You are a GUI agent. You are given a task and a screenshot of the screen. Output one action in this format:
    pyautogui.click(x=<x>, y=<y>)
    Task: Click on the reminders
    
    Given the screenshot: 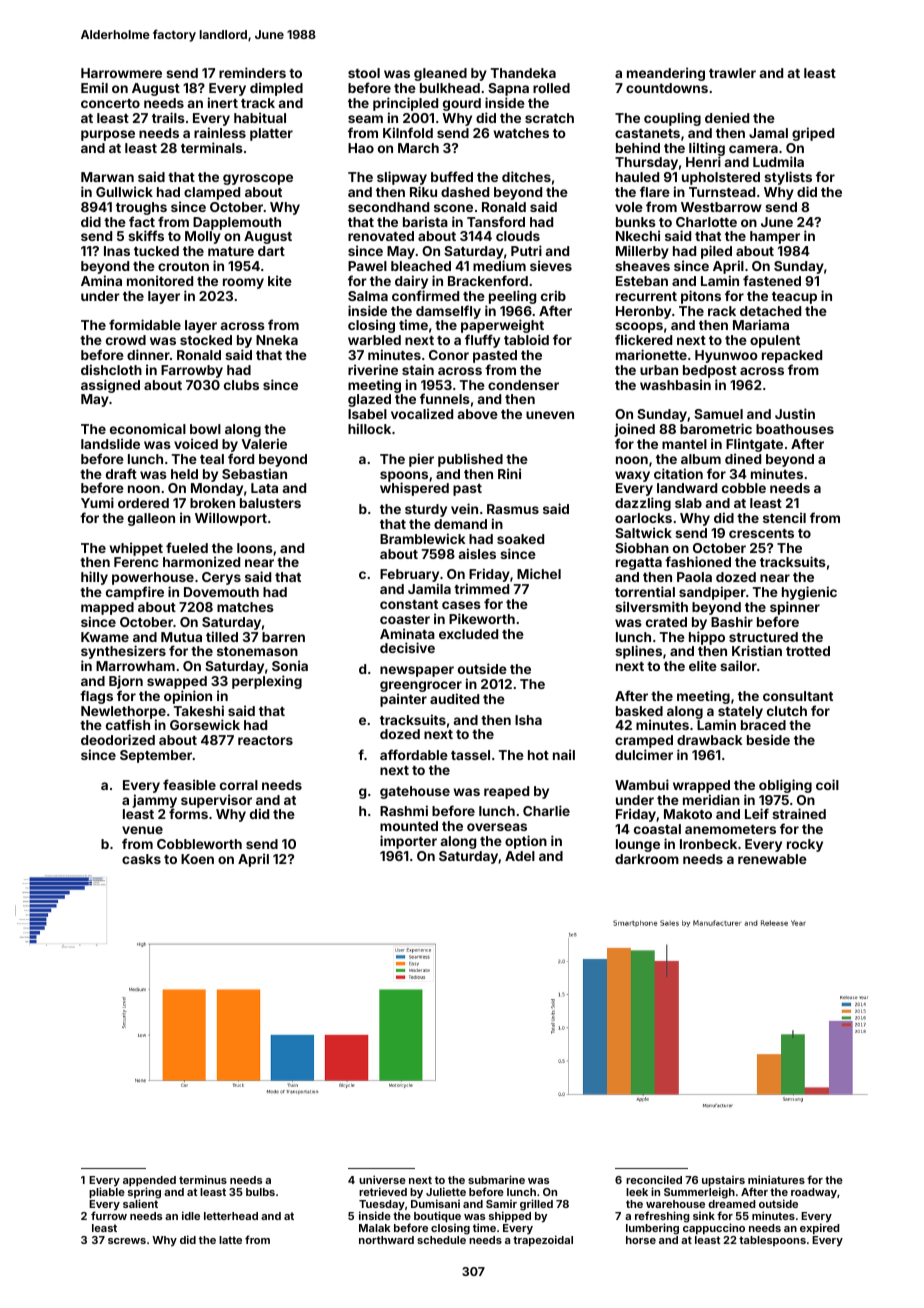 What is the action you would take?
    pyautogui.click(x=252, y=72)
